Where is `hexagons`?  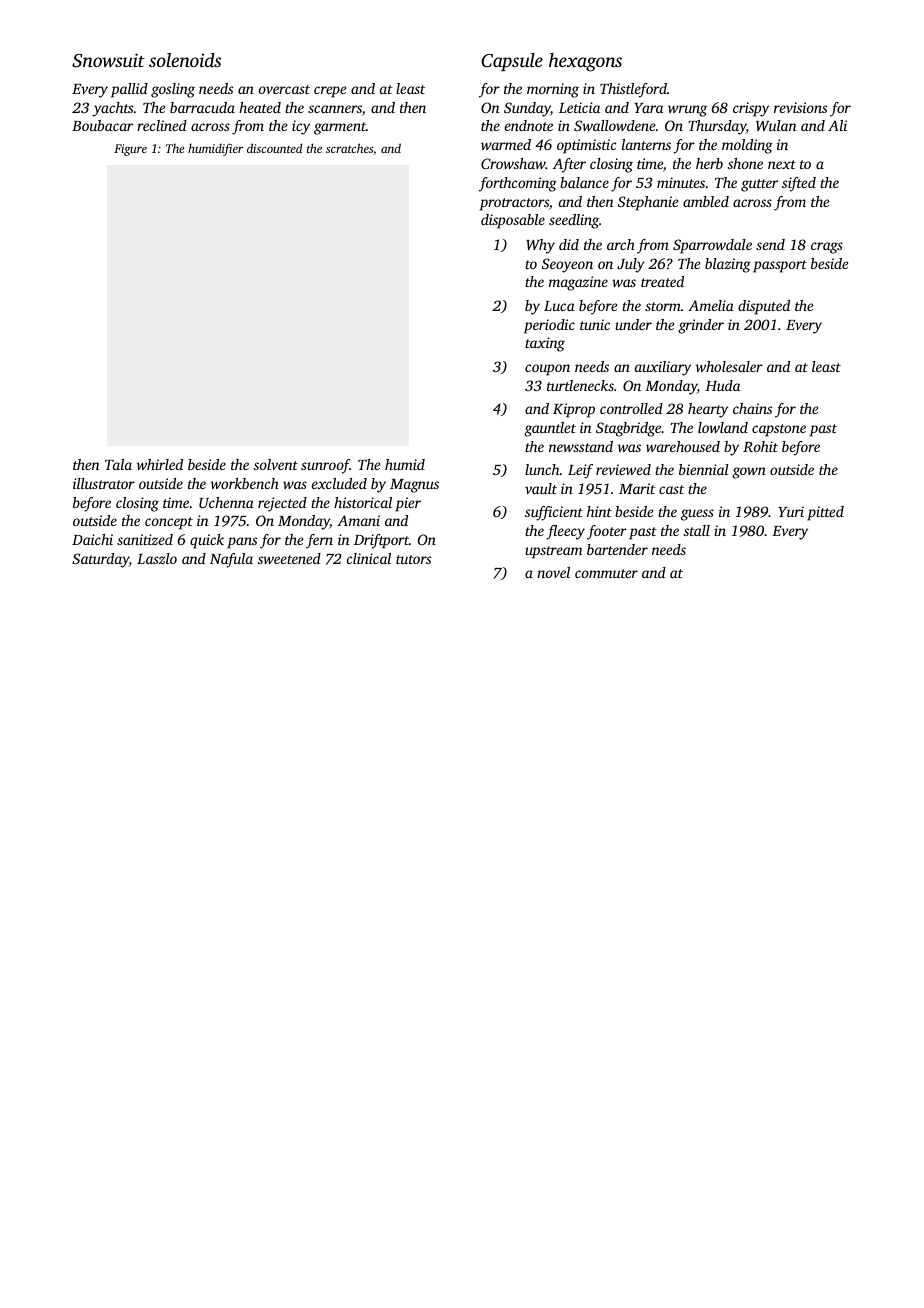 hexagons is located at coordinates (585, 62).
